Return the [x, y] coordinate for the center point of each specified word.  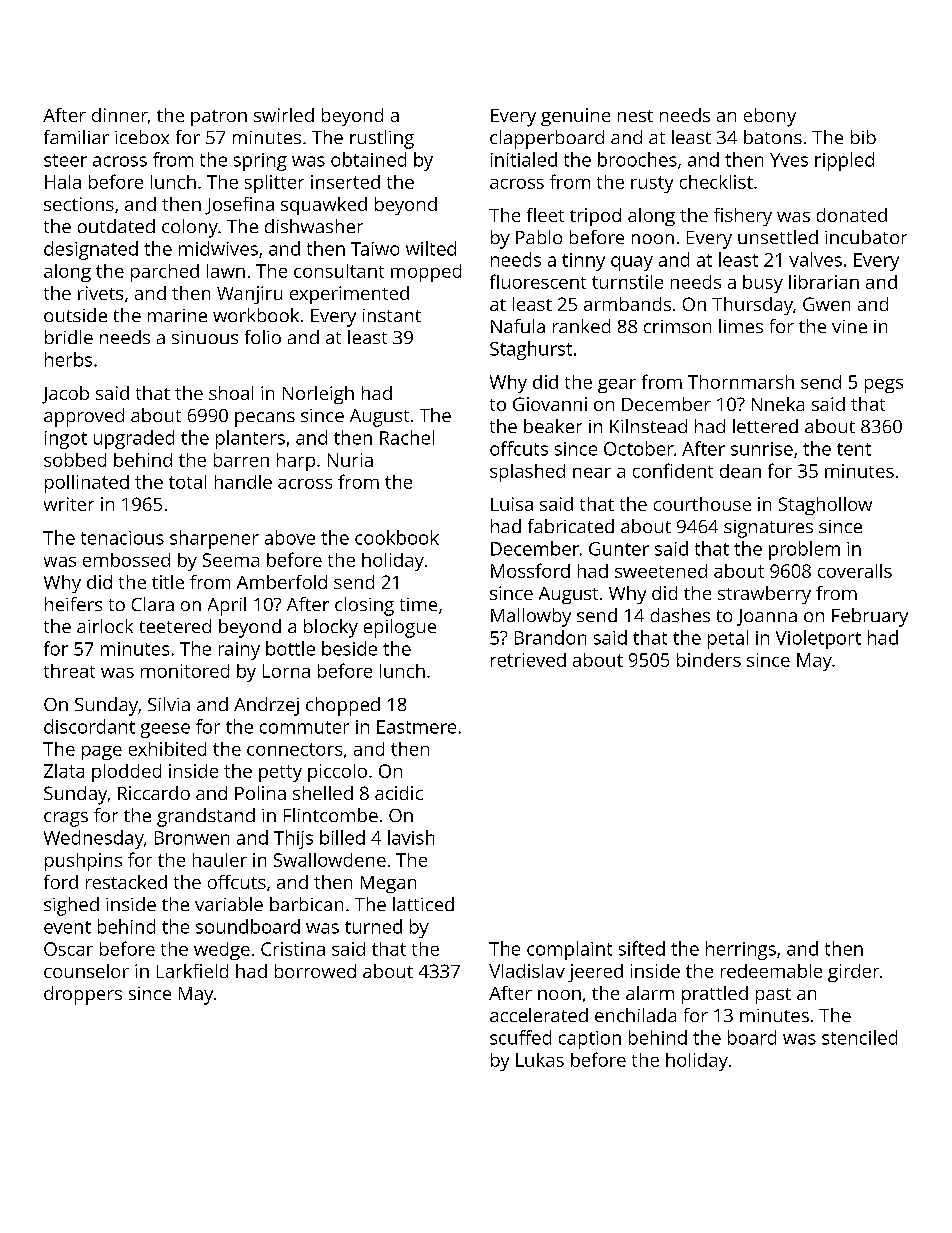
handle [243, 482]
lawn [226, 271]
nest [635, 116]
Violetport [818, 639]
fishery [743, 217]
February [870, 617]
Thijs [293, 839]
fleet [545, 215]
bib [863, 137]
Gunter [619, 549]
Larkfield [192, 971]
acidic [399, 793]
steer [65, 160]
